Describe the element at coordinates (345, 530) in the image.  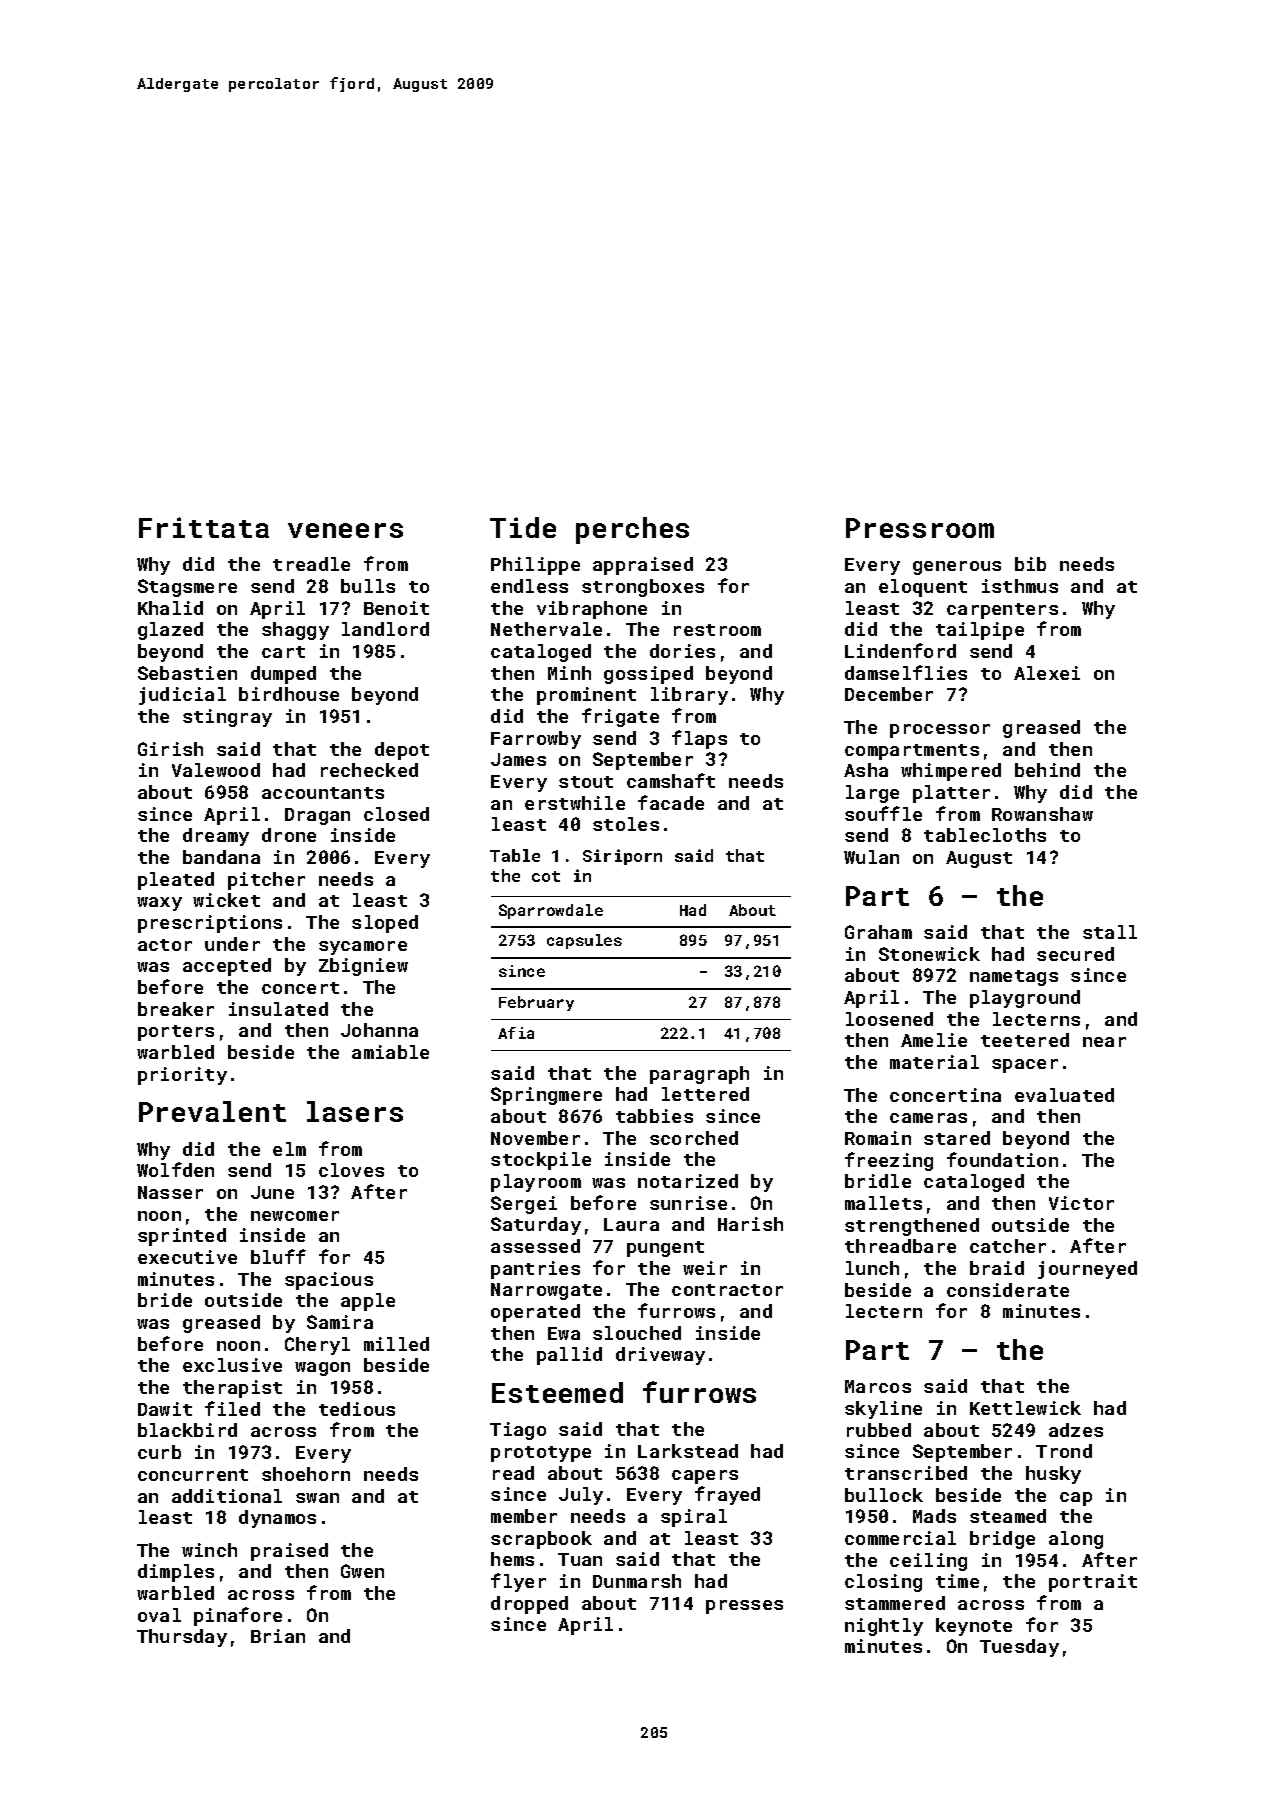
I see `veneers` at that location.
